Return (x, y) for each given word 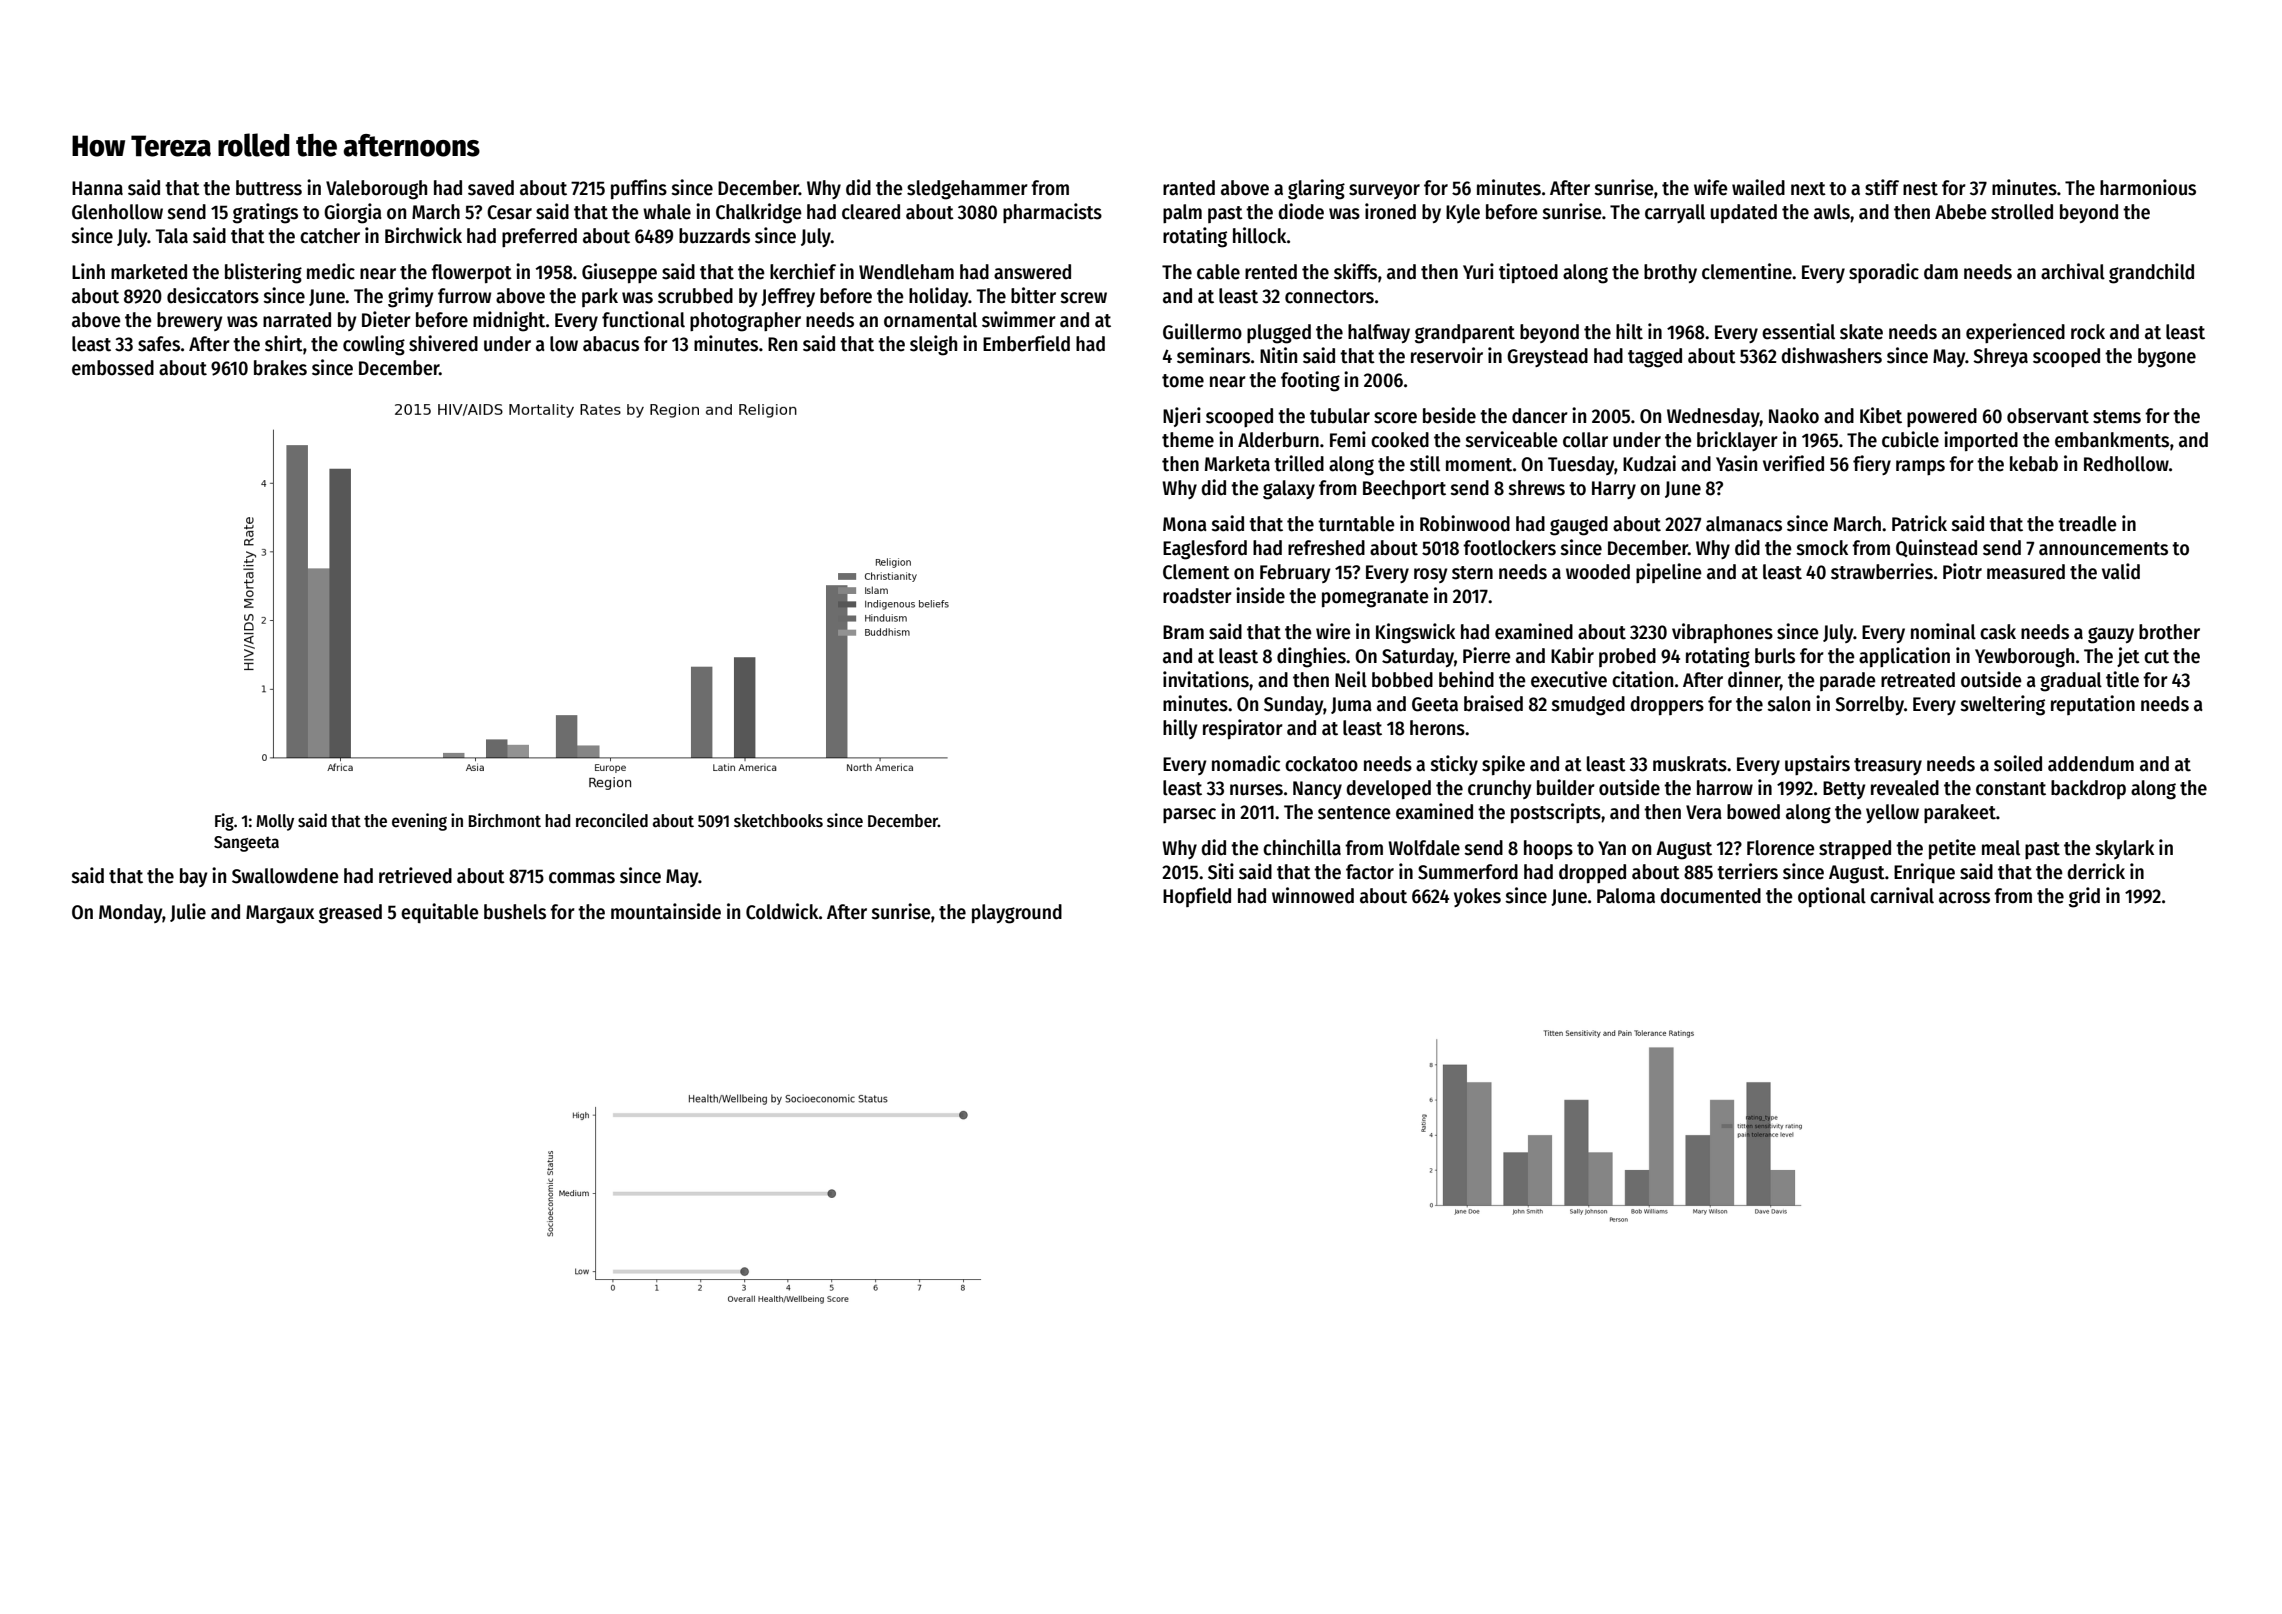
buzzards (714, 236)
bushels (515, 912)
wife (1711, 187)
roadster (1197, 596)
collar (1585, 440)
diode (1301, 211)
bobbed (1402, 680)
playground (1017, 914)
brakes (280, 368)
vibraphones (1722, 633)
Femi (1348, 439)
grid (2084, 897)
